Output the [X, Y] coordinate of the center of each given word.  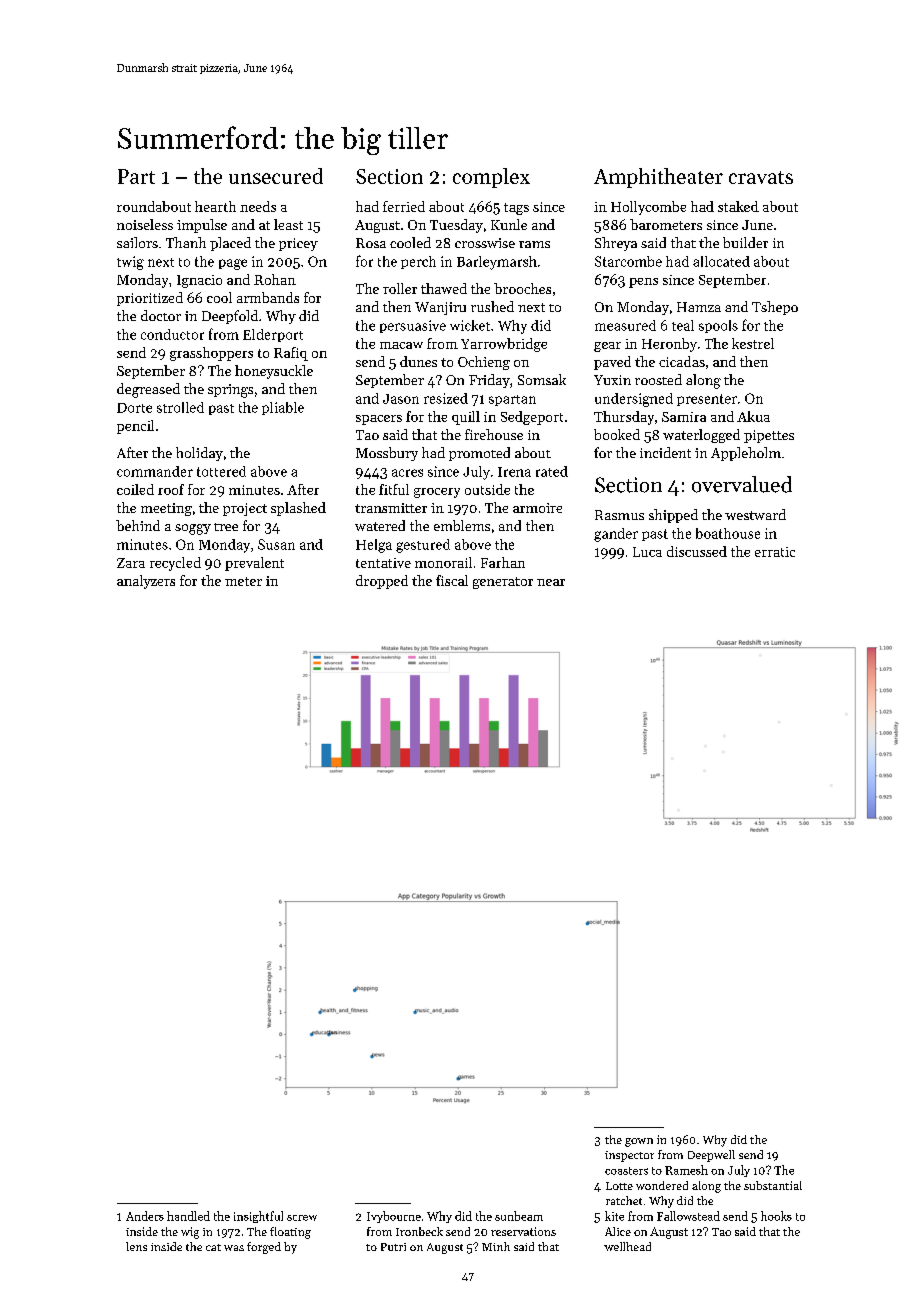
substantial [773, 1185]
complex [491, 178]
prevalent [254, 564]
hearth [215, 206]
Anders [145, 1216]
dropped [382, 582]
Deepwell [711, 1156]
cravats [761, 177]
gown [639, 1142]
